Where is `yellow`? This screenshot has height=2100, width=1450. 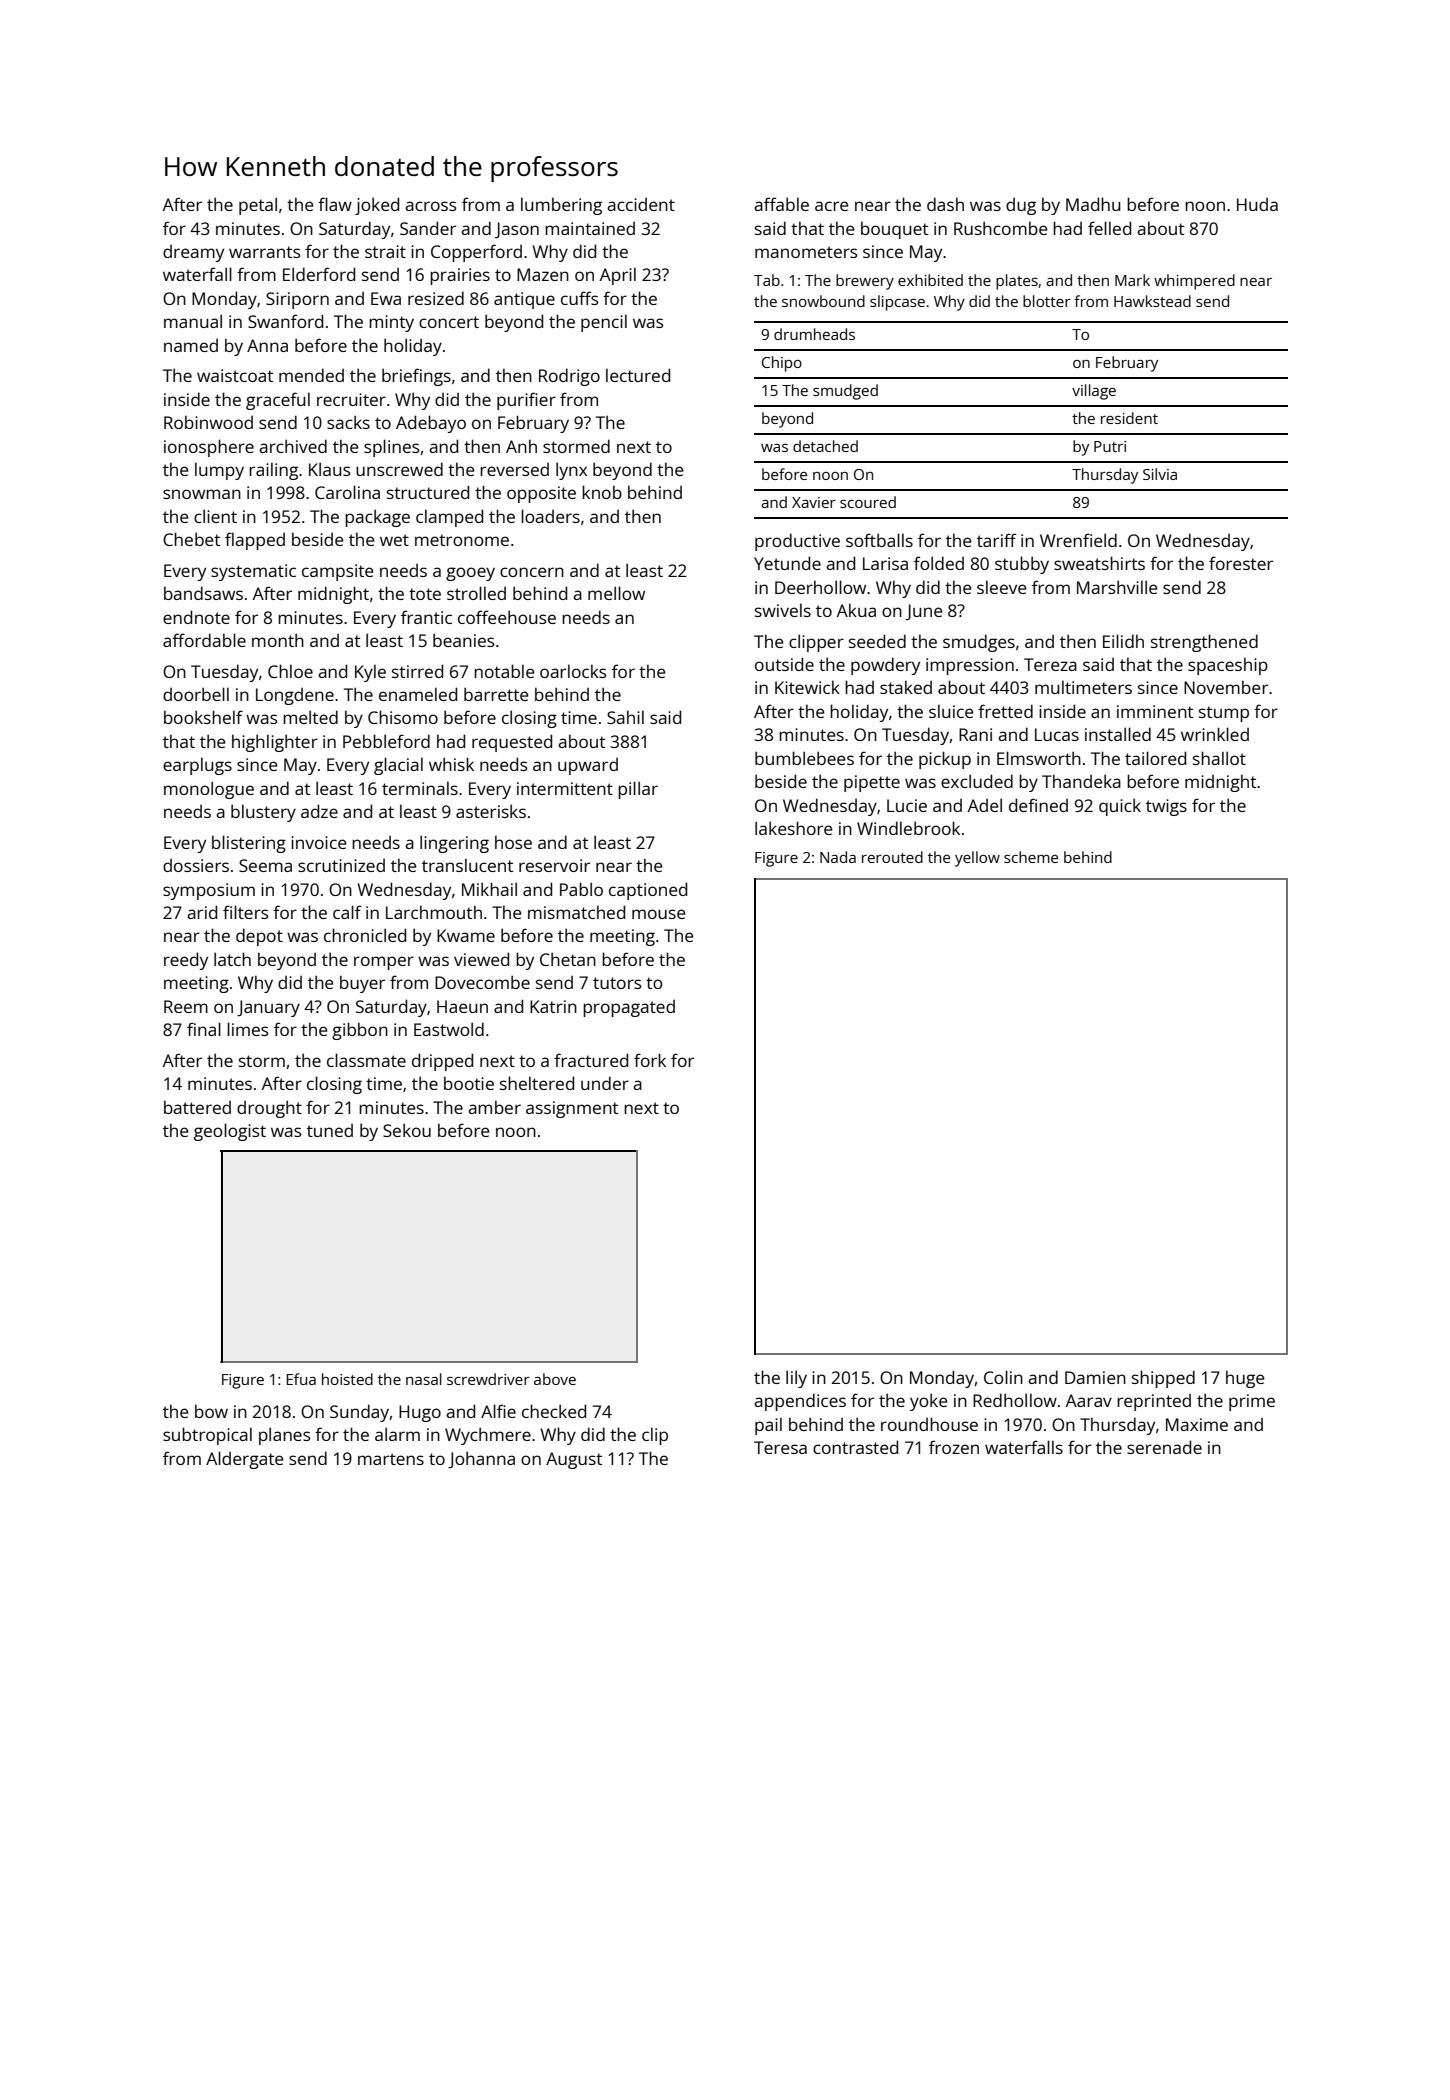 yellow is located at coordinates (977, 859).
